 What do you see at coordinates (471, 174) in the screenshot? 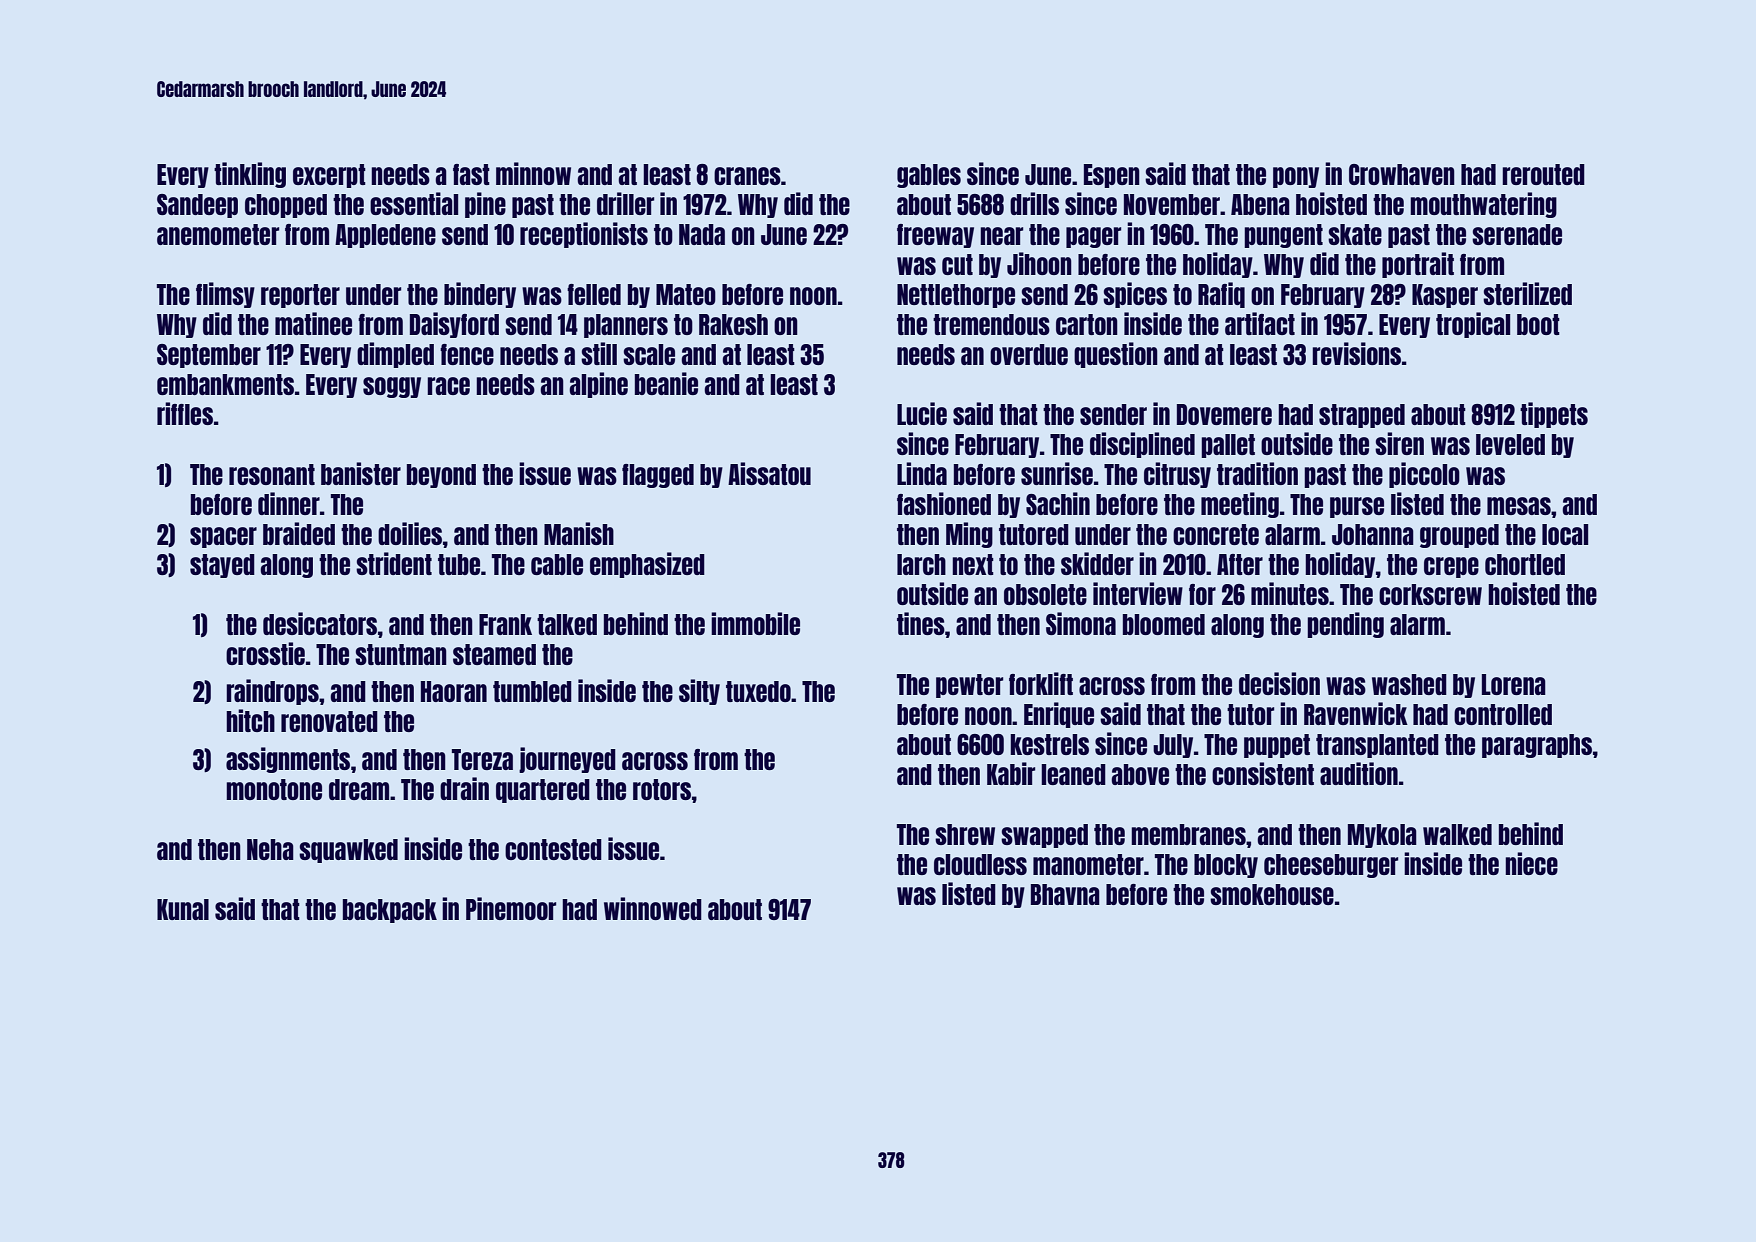
I see `fast` at bounding box center [471, 174].
